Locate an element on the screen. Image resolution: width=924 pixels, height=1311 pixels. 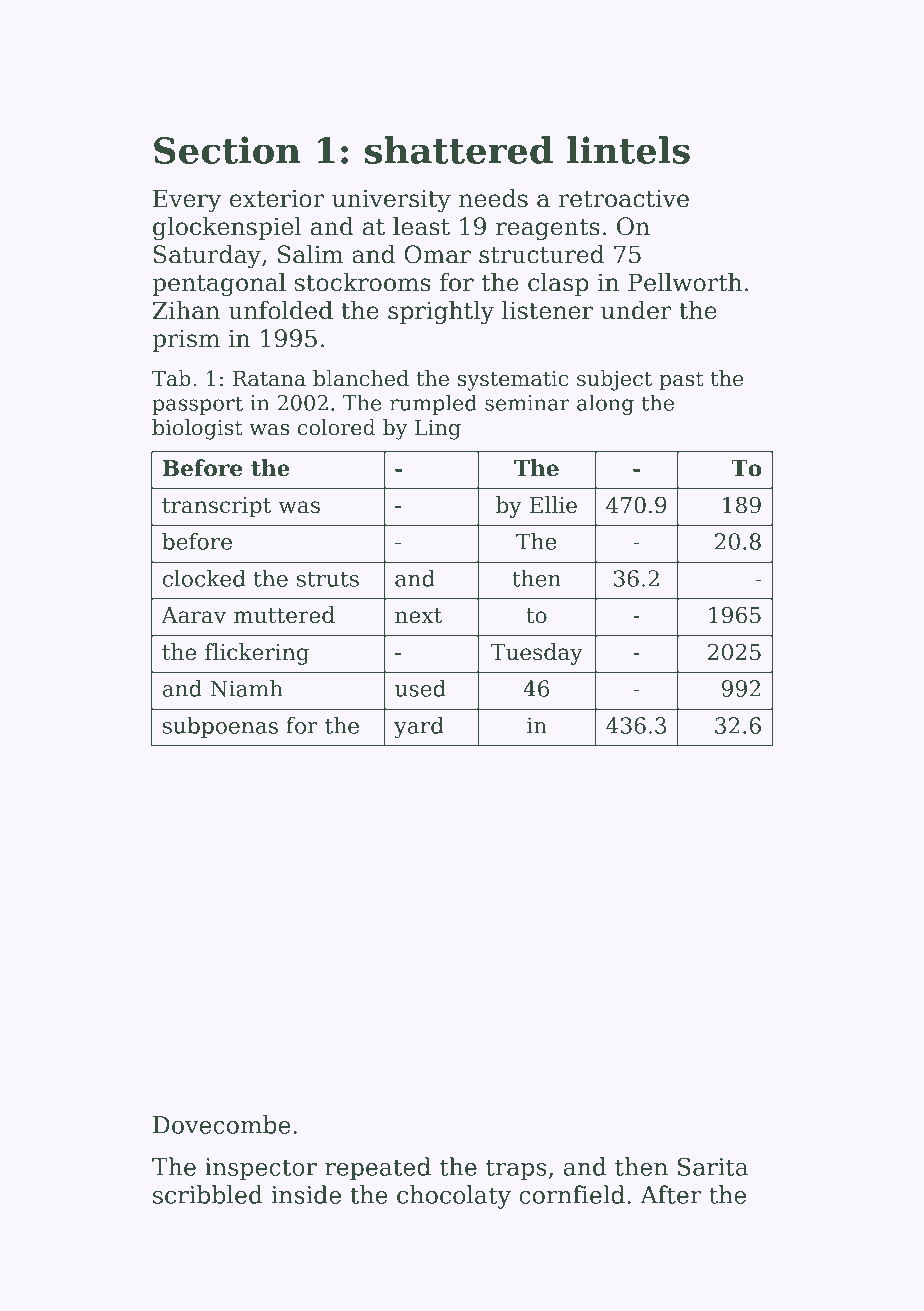
traps is located at coordinates (516, 1170).
